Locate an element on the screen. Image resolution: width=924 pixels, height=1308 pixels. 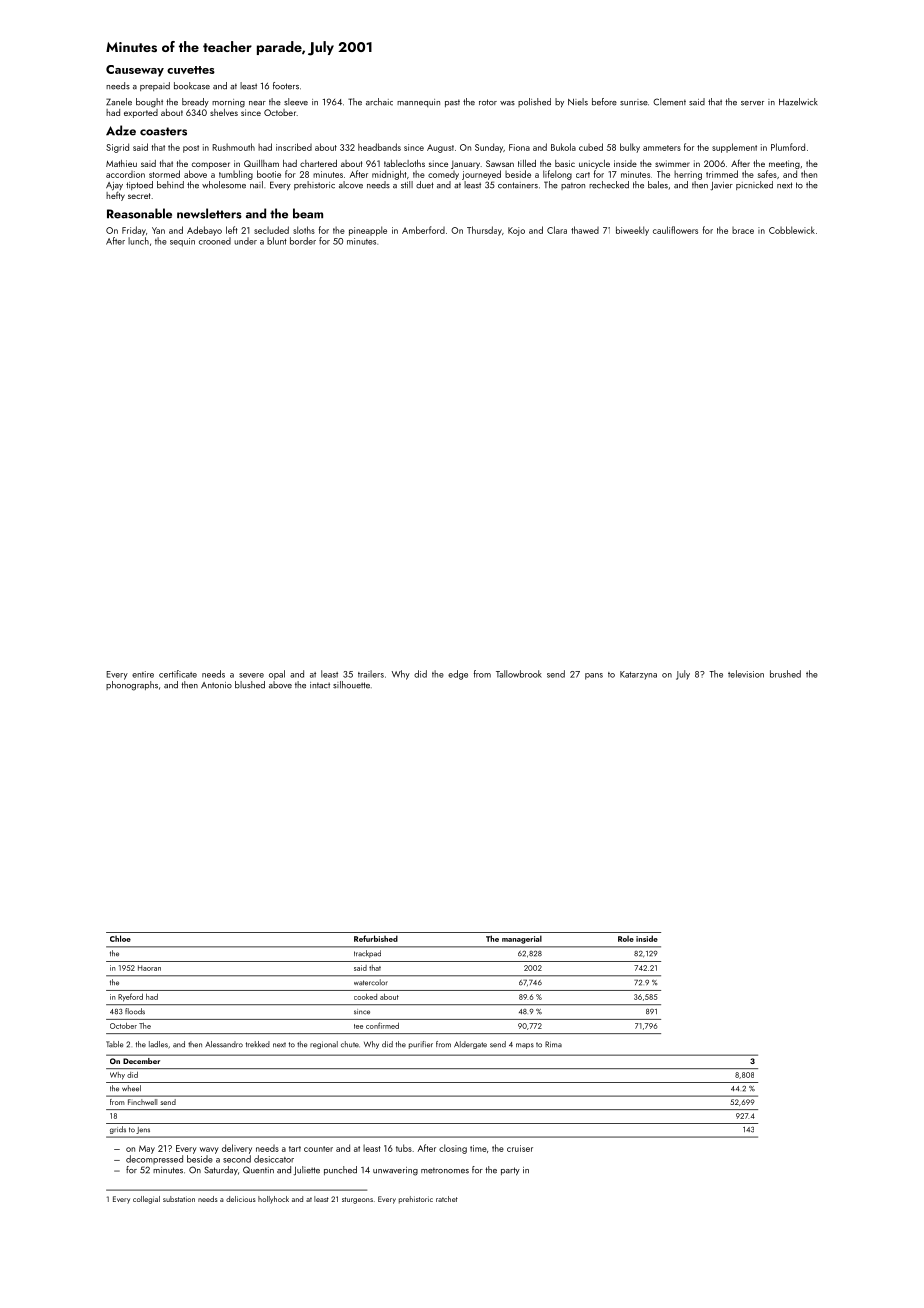
Juliette is located at coordinates (306, 1171).
